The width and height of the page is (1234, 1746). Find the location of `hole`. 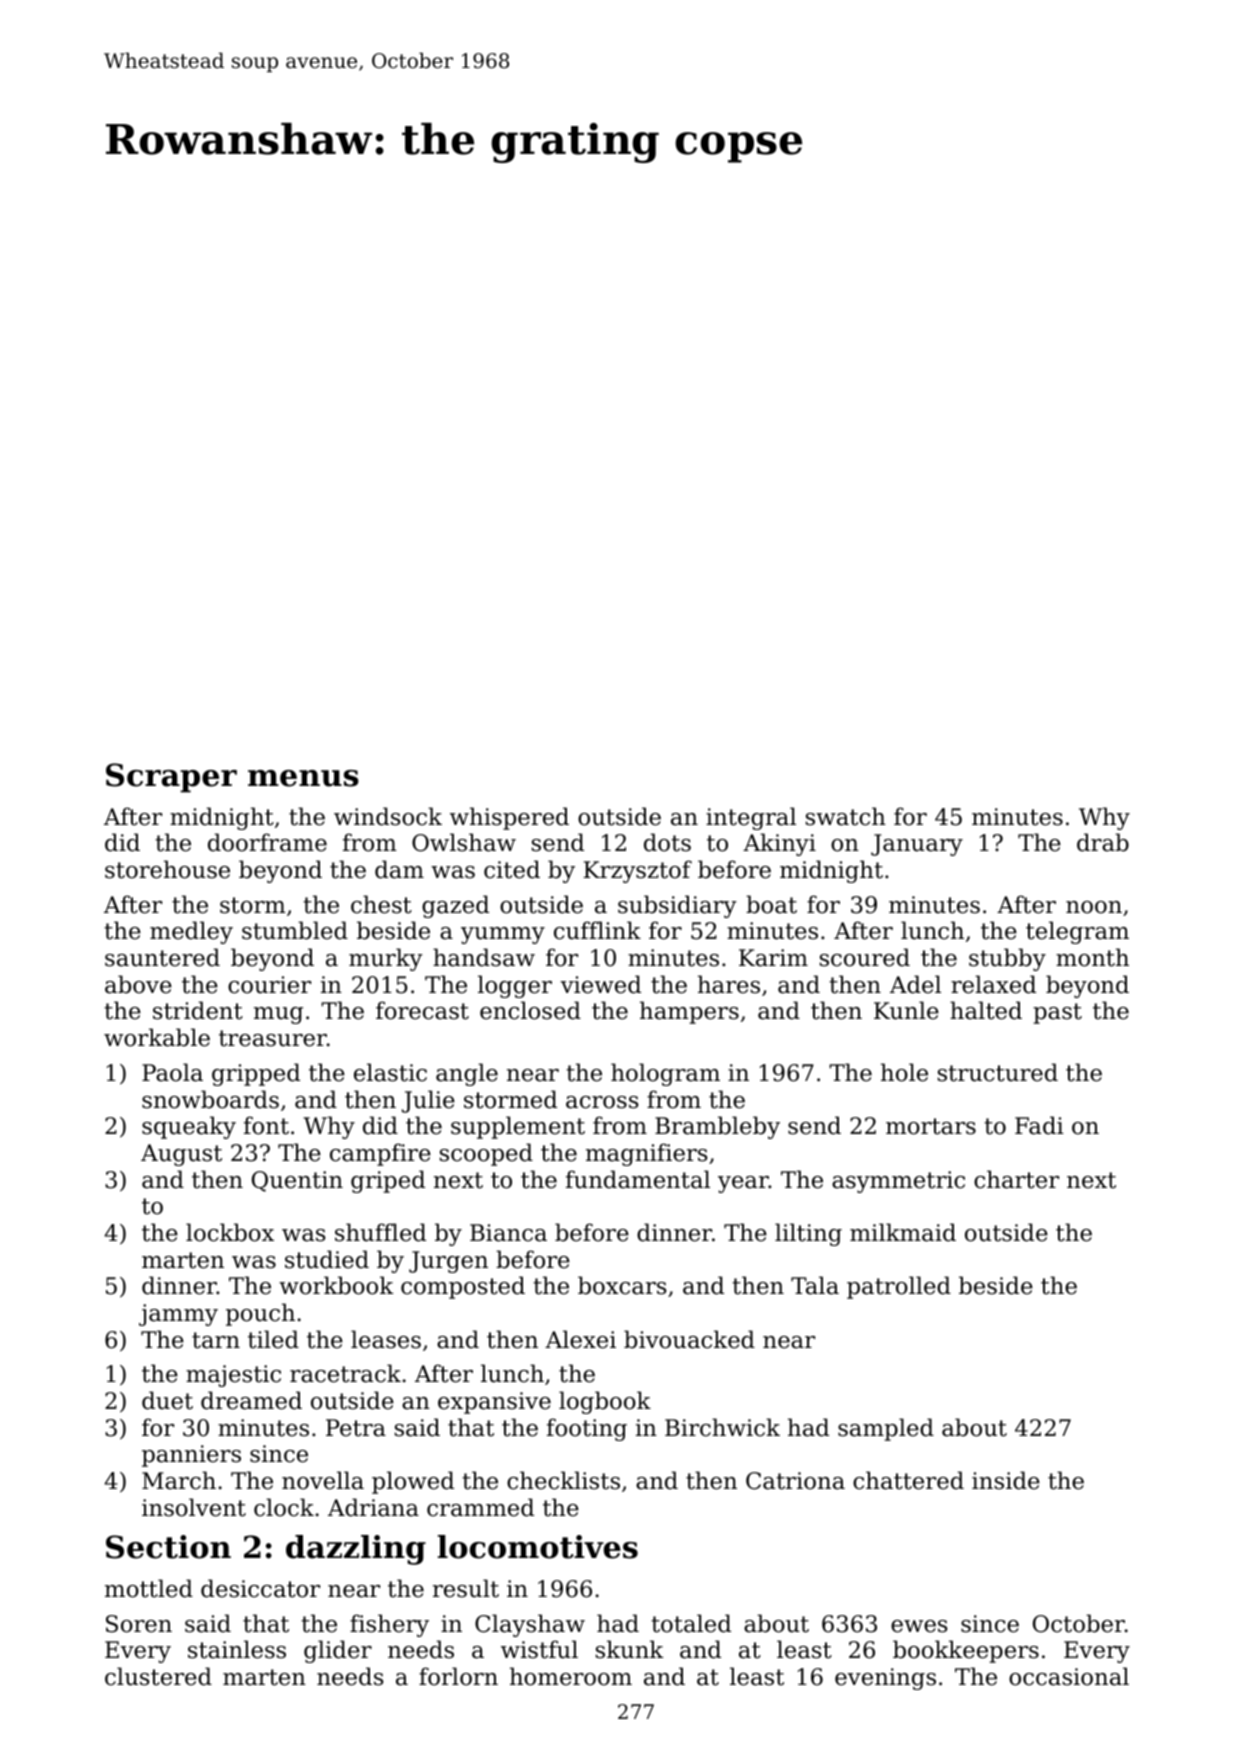

hole is located at coordinates (904, 1072).
